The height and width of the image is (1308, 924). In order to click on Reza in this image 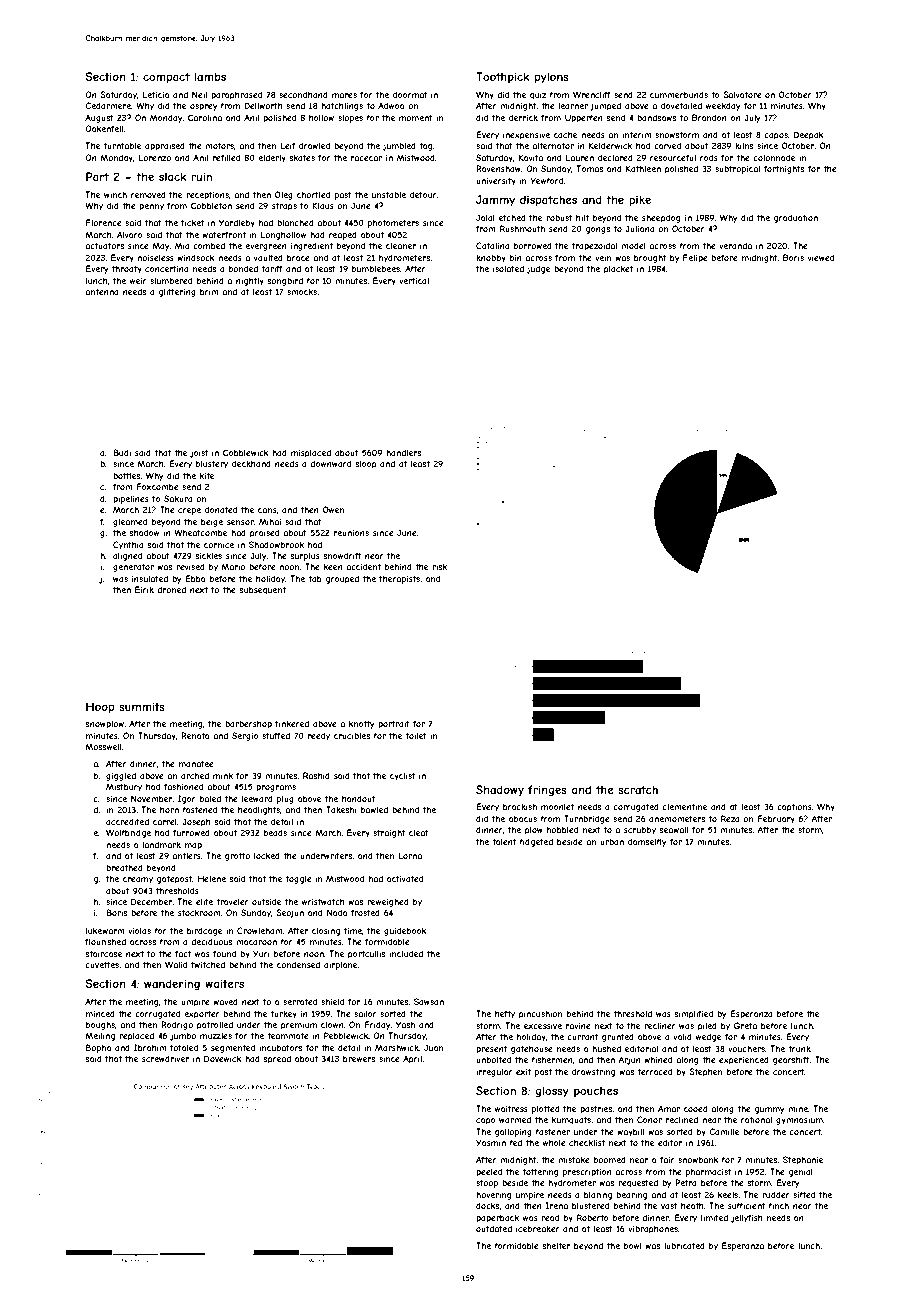, I will do `click(730, 818)`.
